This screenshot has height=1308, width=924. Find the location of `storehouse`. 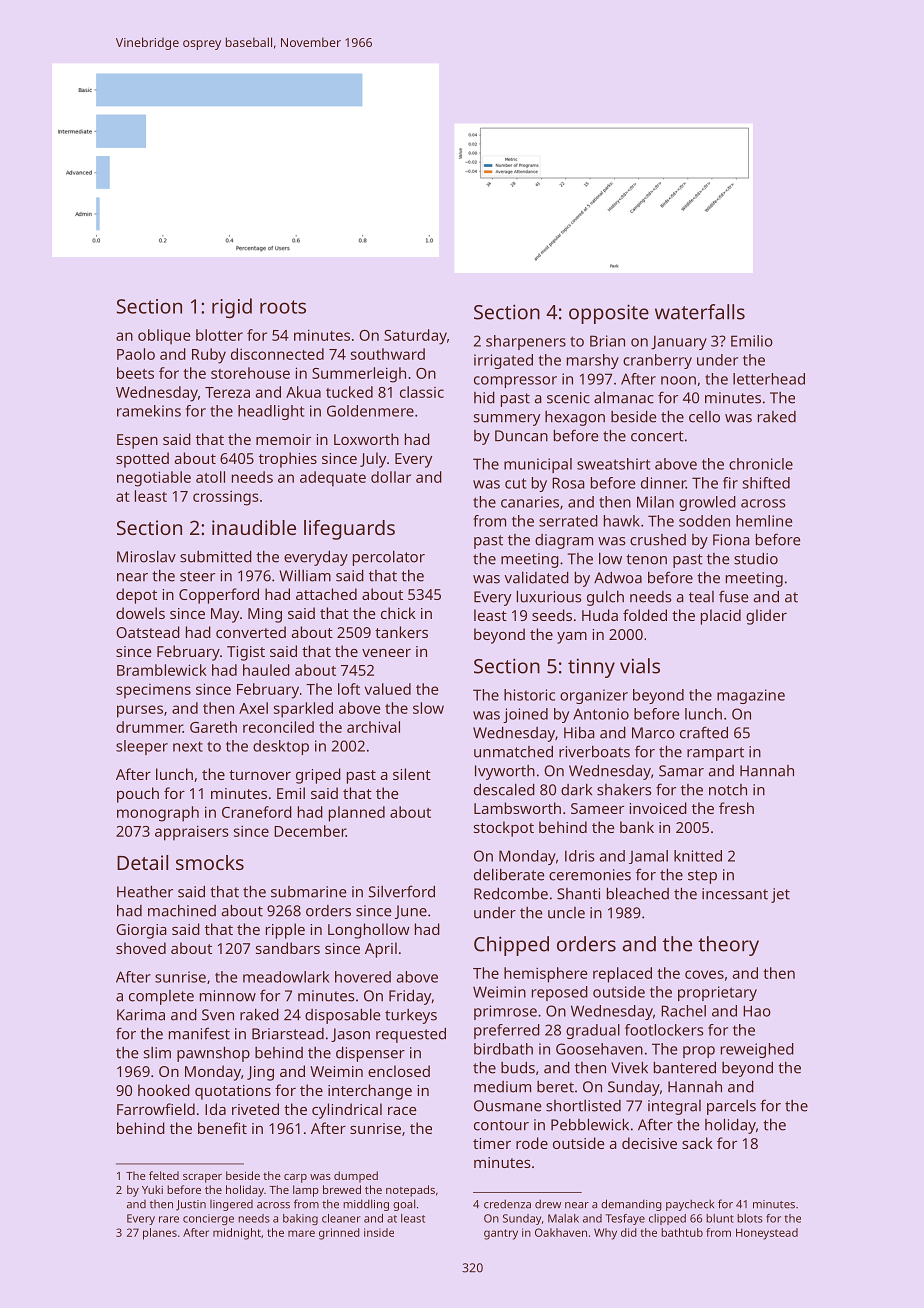

storehouse is located at coordinates (250, 373).
